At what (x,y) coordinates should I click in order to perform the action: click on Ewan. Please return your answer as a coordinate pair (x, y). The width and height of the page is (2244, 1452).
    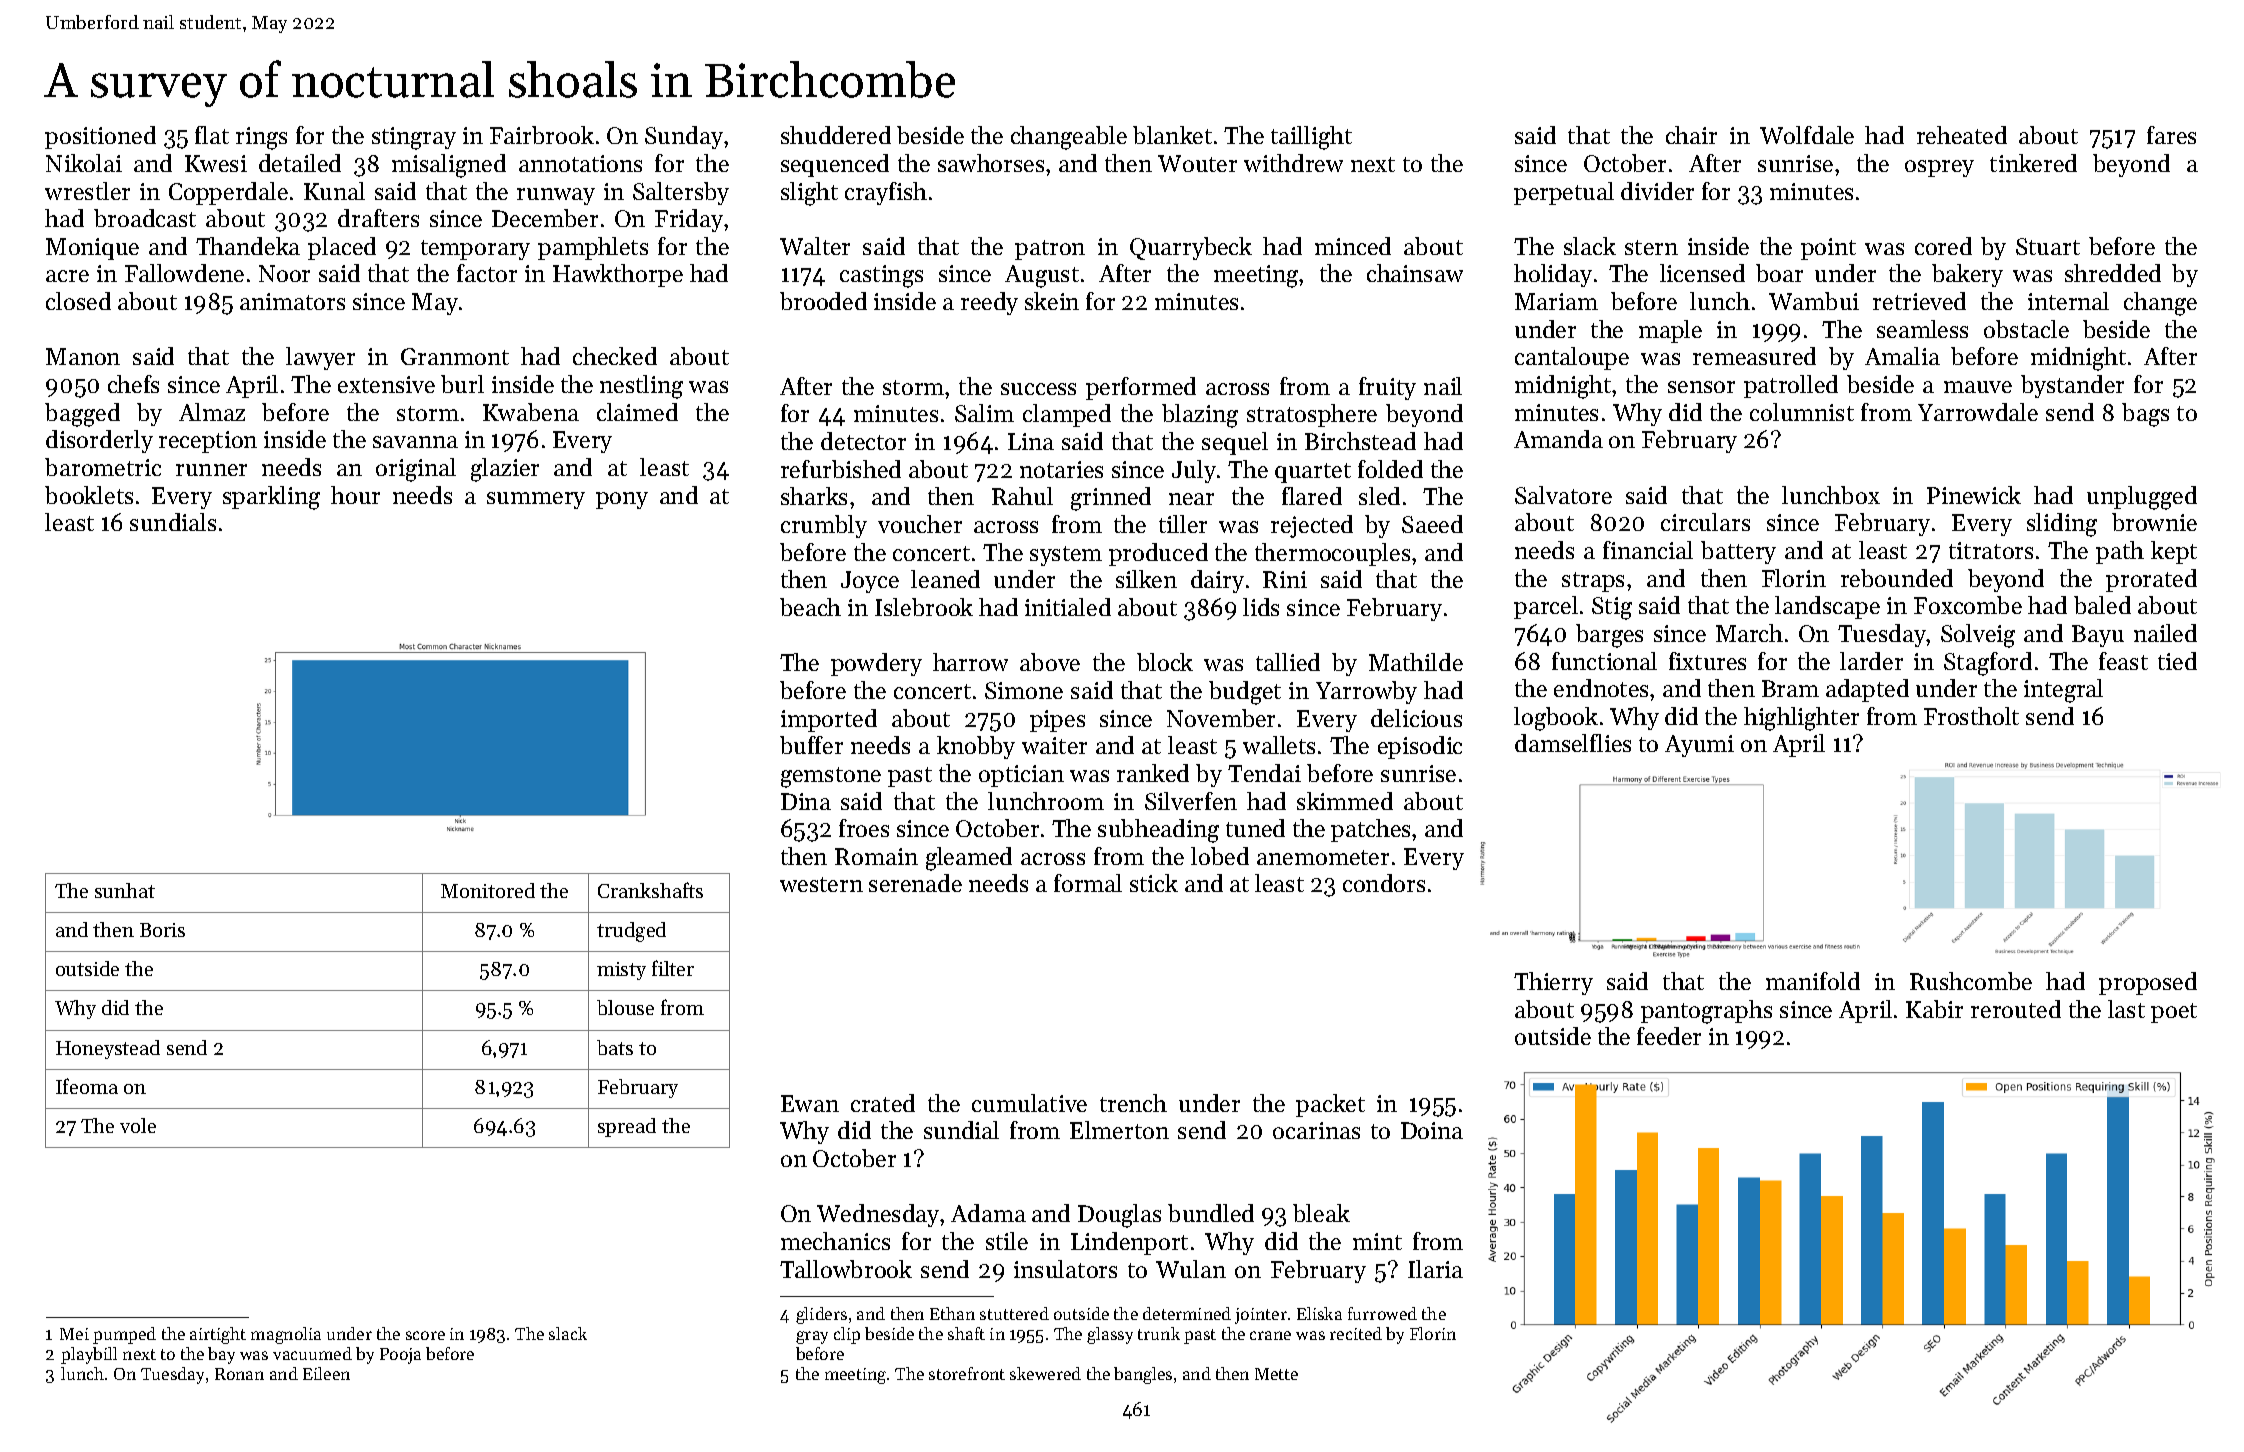
    Looking at the image, I should click on (810, 1103).
